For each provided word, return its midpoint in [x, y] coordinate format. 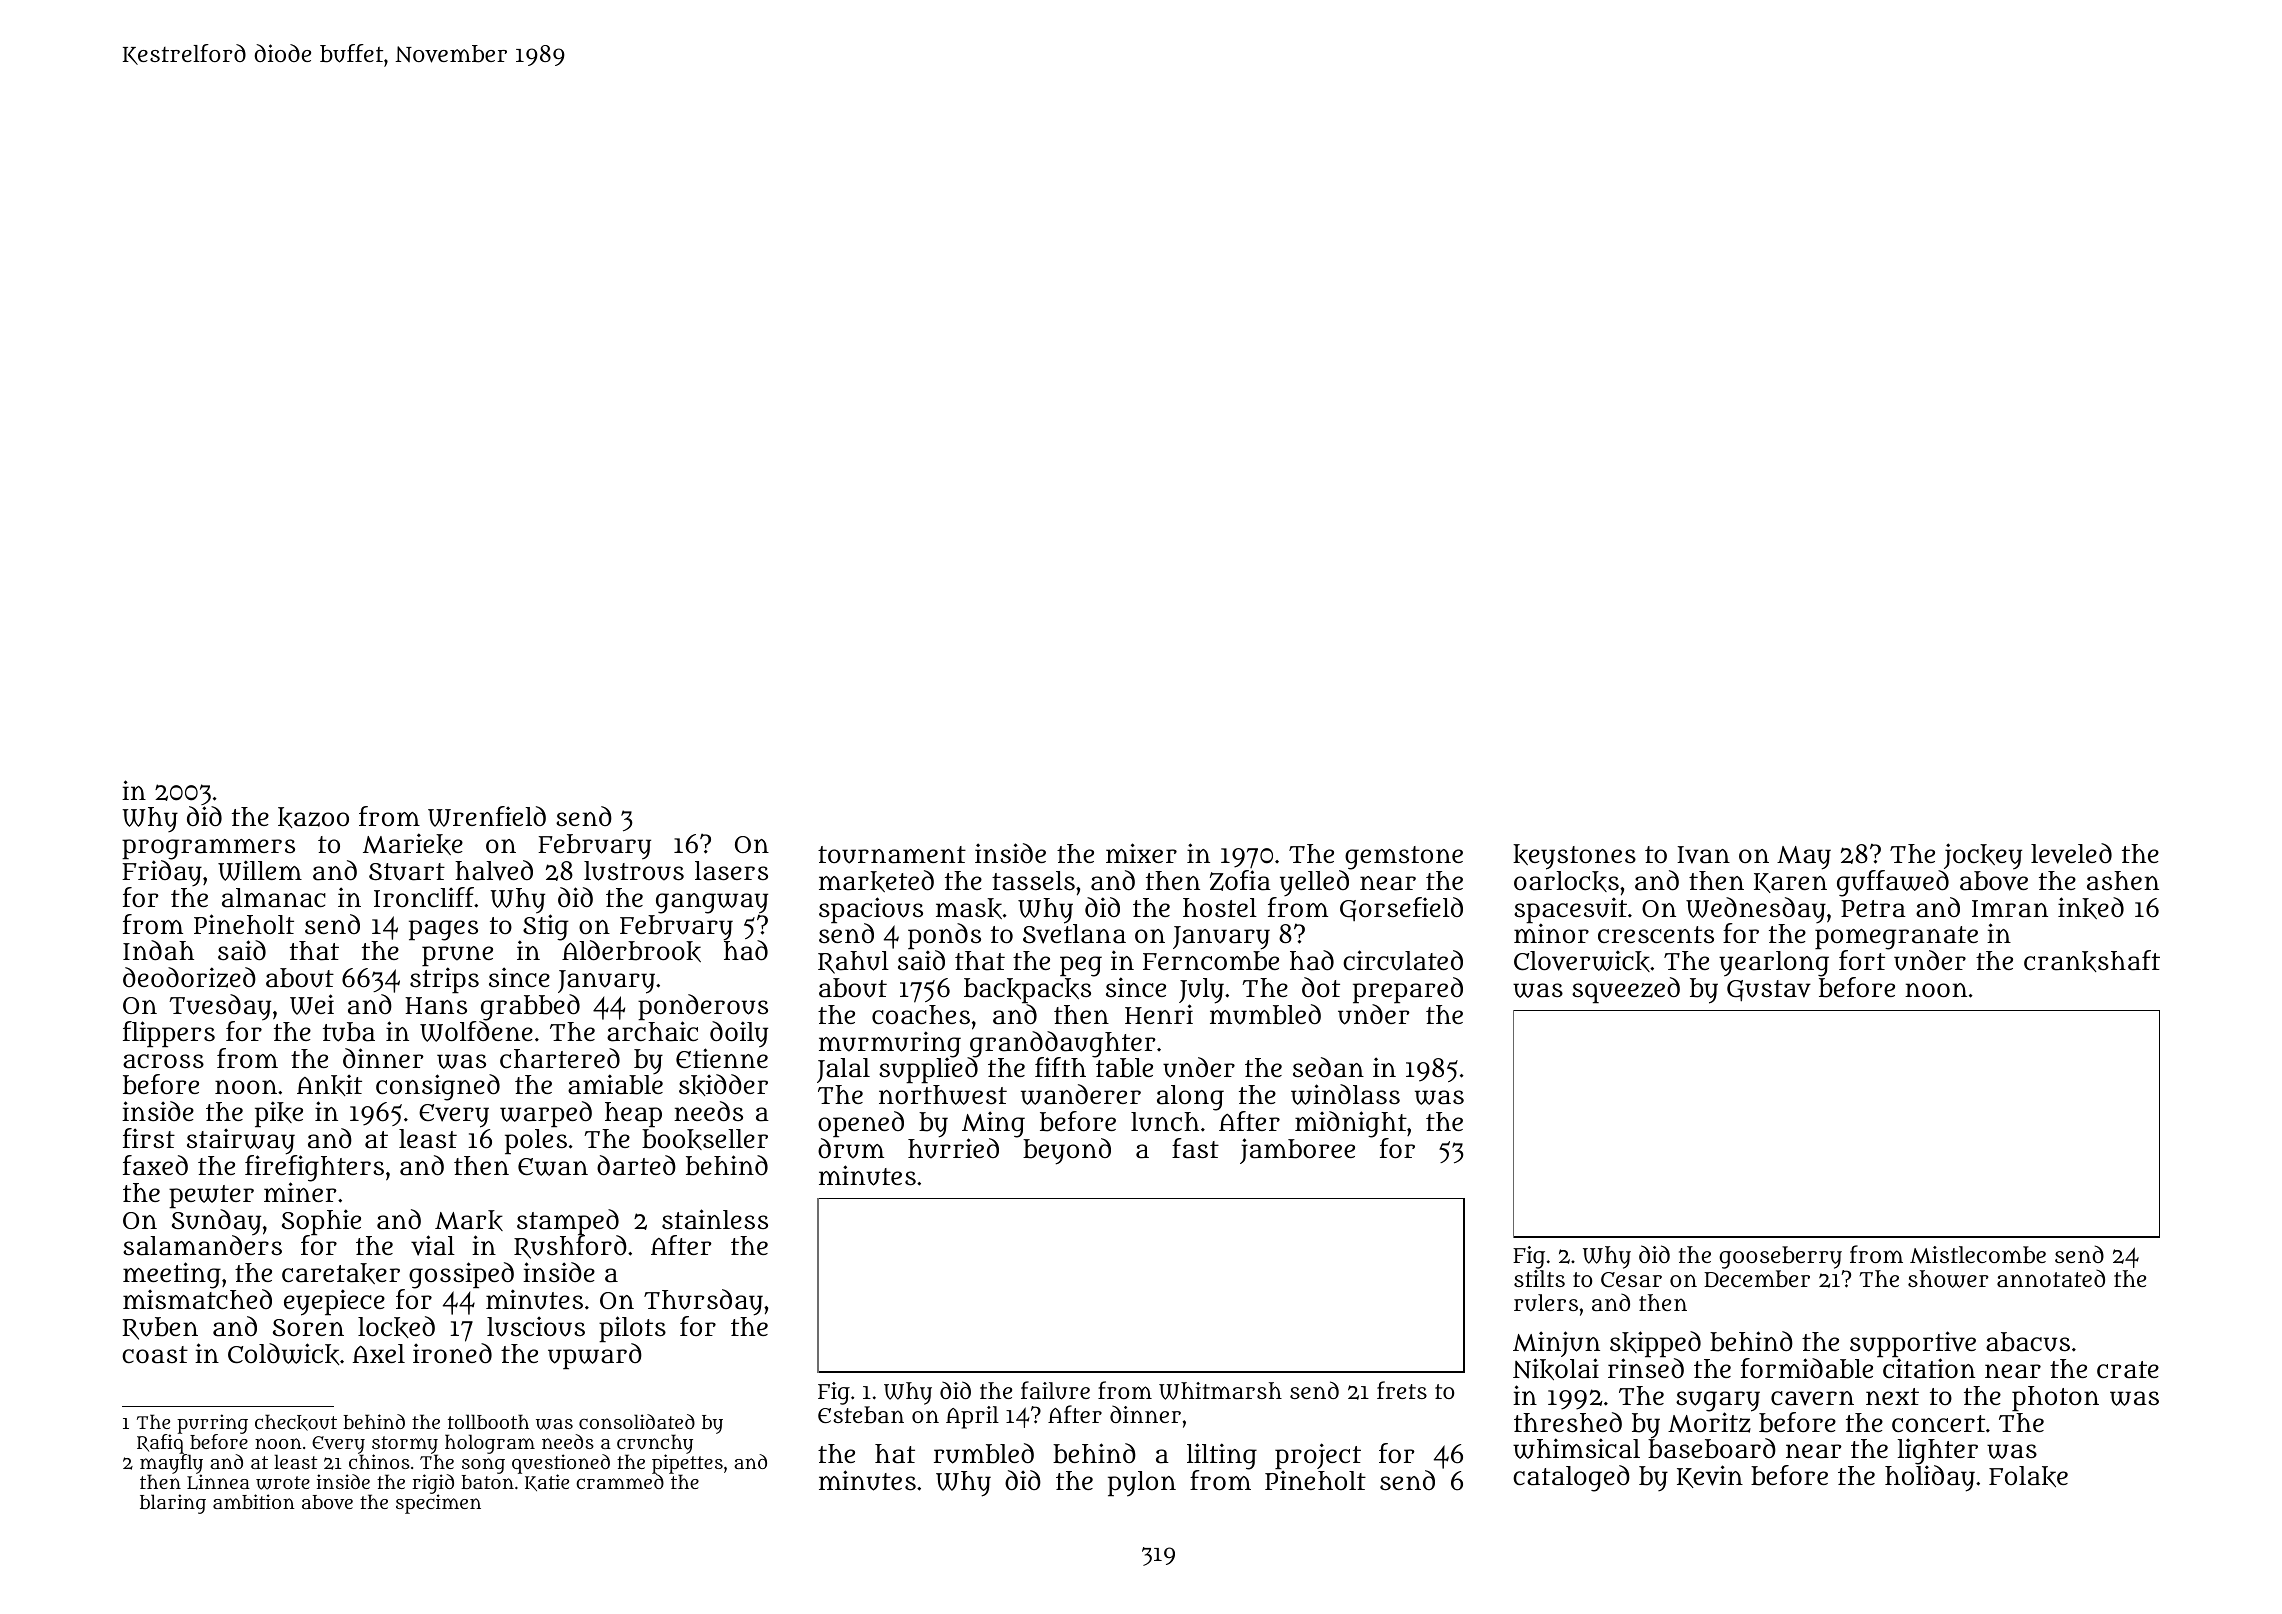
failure [1055, 1390]
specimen [438, 1504]
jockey [1983, 856]
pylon [1142, 1484]
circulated [1403, 960]
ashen [2123, 881]
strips [444, 980]
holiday [1930, 1479]
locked [396, 1327]
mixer [1141, 853]
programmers [208, 849]
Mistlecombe [1978, 1255]
